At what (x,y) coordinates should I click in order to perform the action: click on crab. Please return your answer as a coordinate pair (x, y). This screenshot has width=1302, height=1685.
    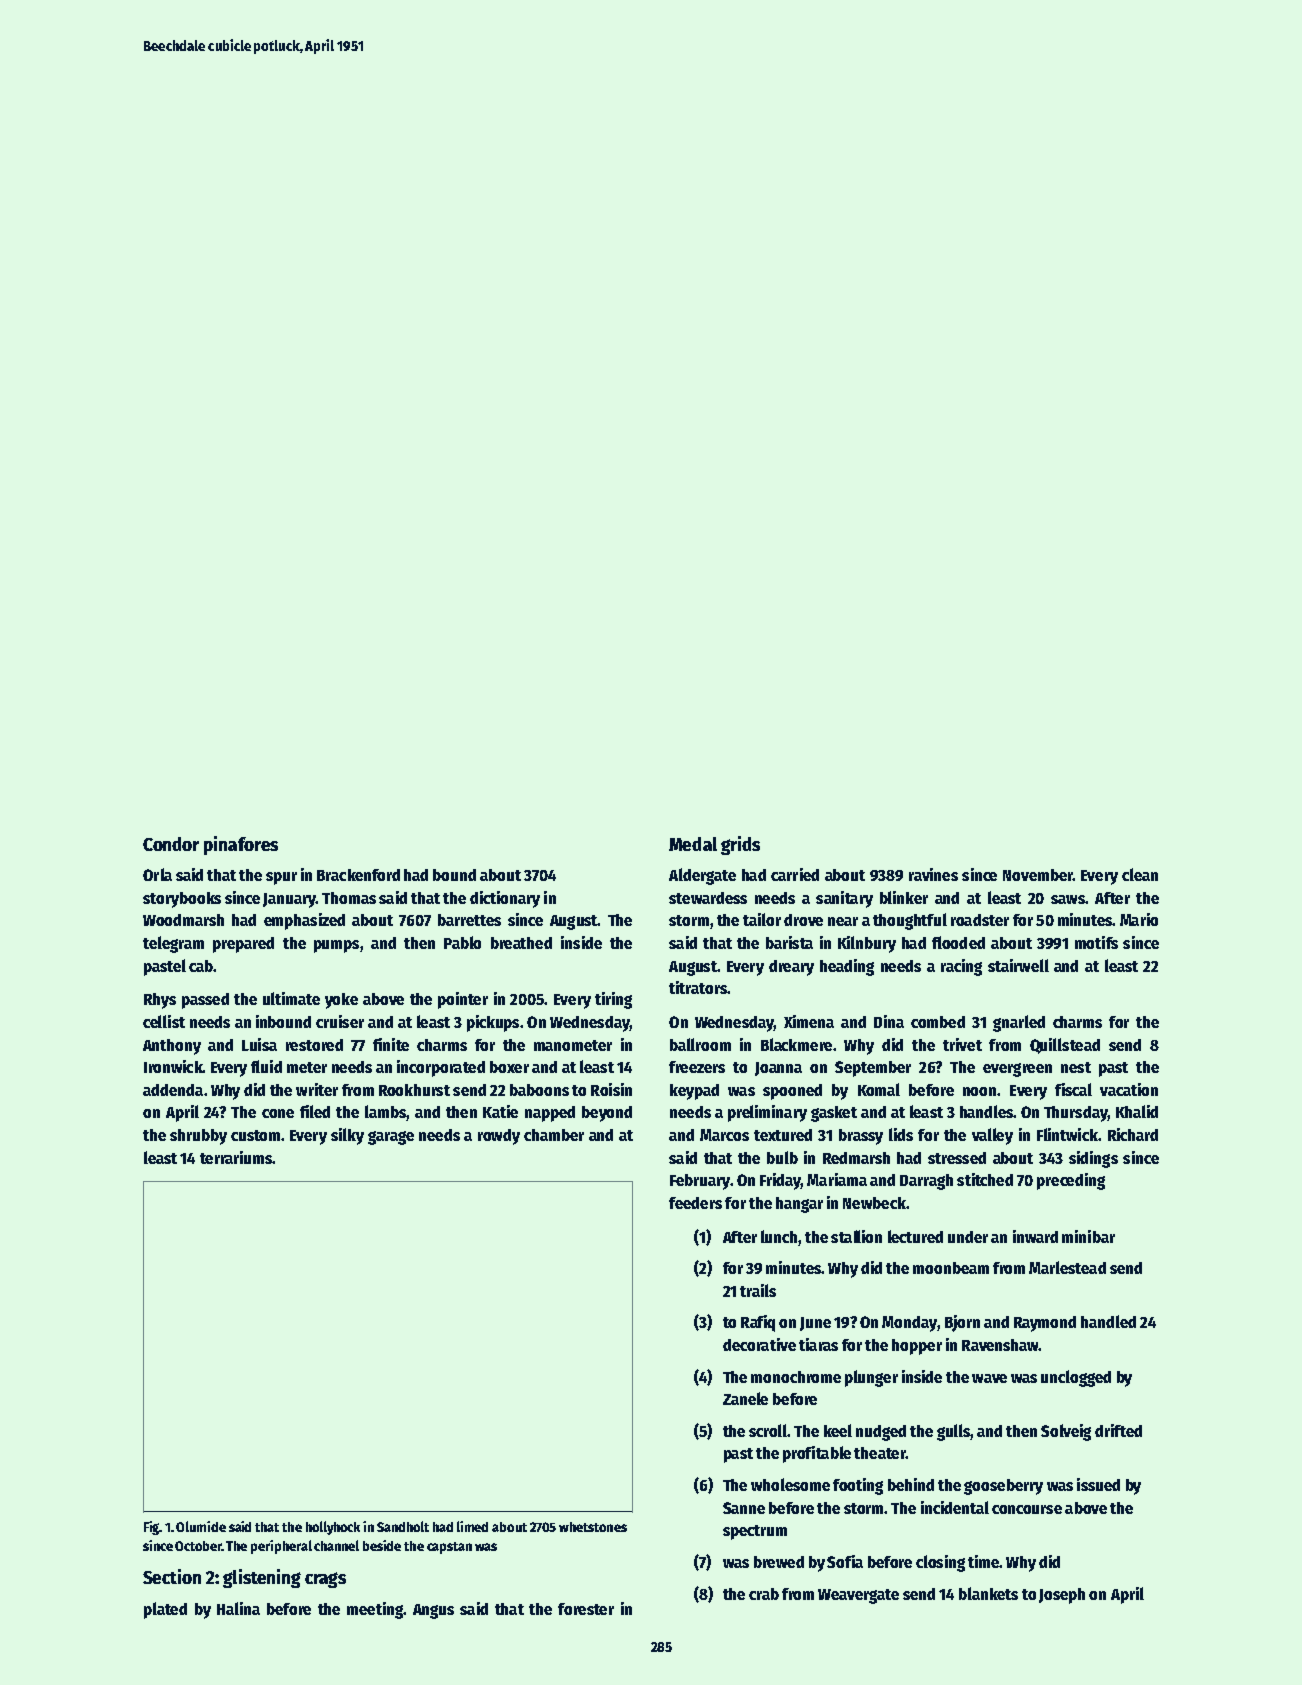
    Looking at the image, I should click on (764, 1594).
